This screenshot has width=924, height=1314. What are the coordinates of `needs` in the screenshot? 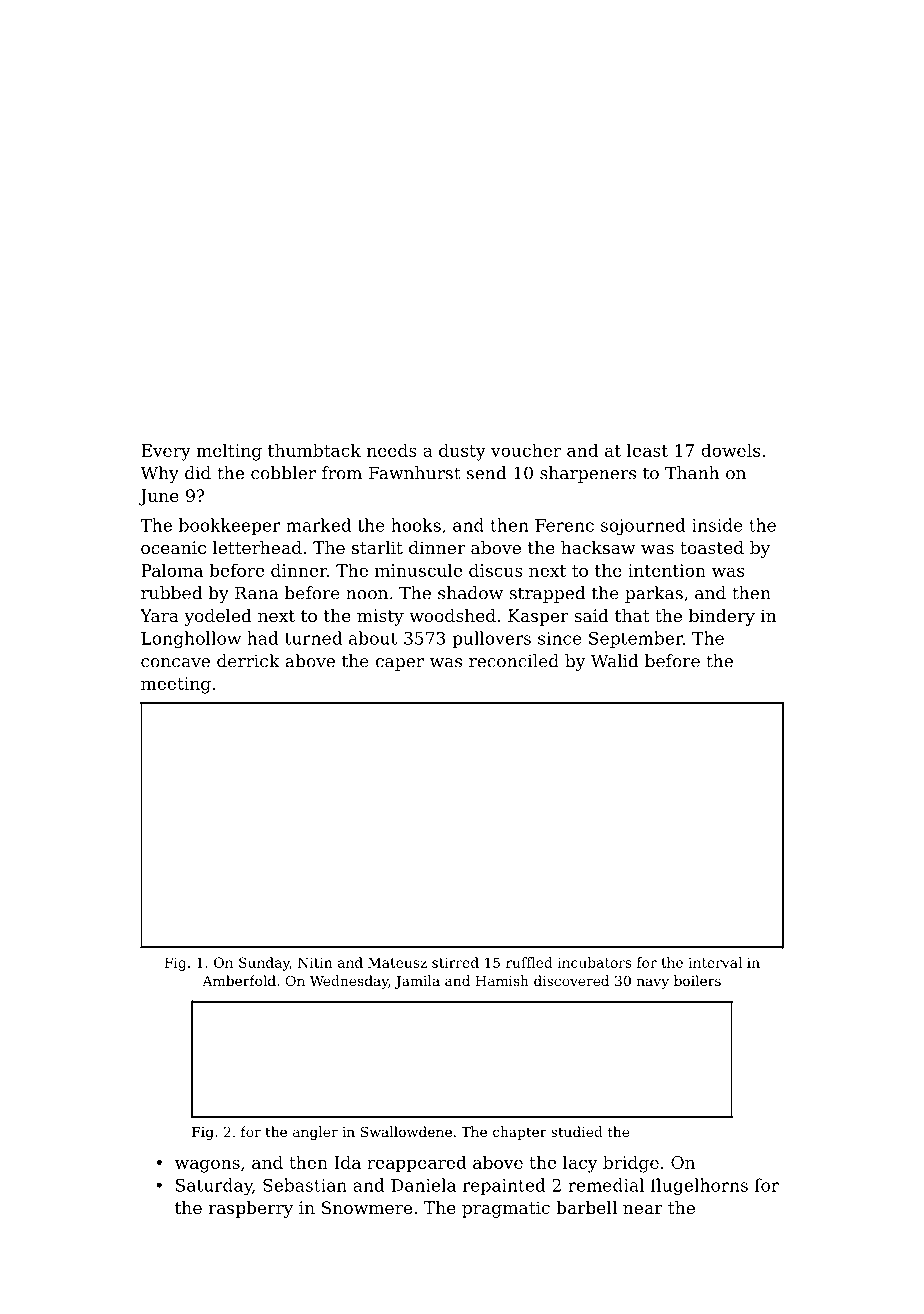 It's located at (392, 450).
